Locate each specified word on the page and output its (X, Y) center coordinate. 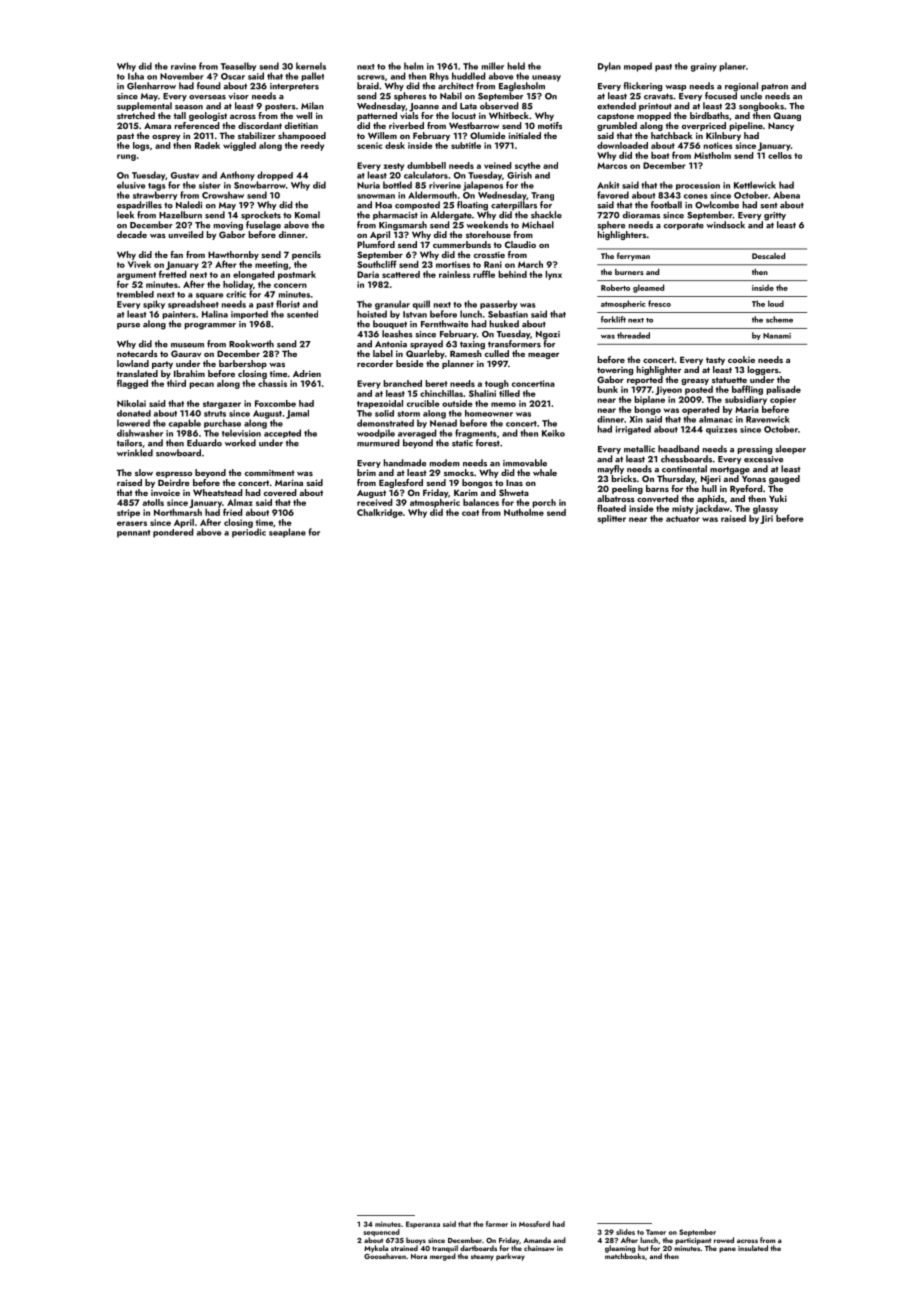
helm (414, 66)
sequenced (381, 1233)
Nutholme (524, 512)
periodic (249, 533)
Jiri (766, 519)
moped (638, 67)
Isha (136, 76)
